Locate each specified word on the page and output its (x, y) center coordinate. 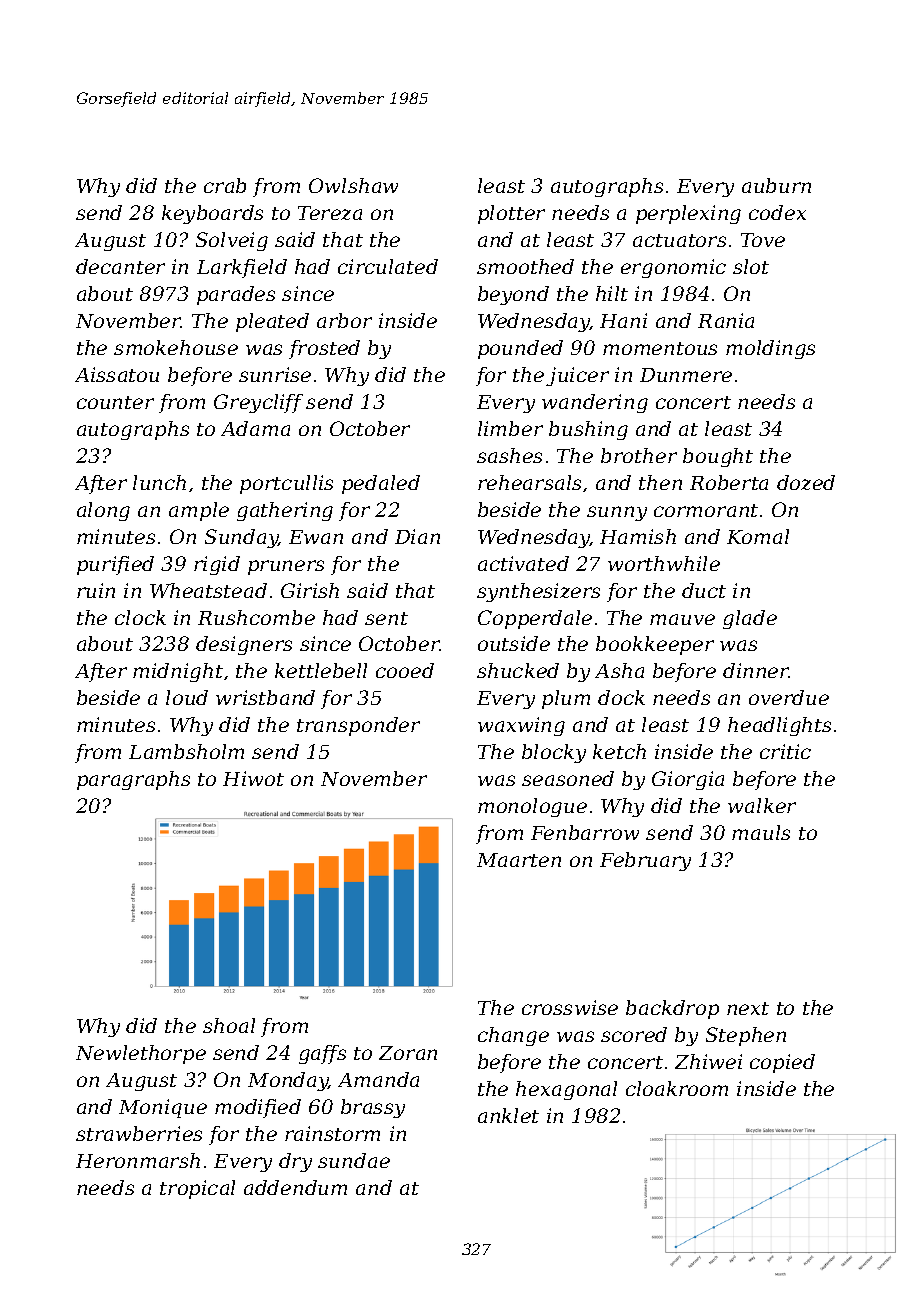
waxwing (521, 726)
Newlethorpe (141, 1054)
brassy (373, 1108)
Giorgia (688, 780)
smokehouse (176, 347)
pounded (520, 349)
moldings (770, 349)
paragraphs (133, 780)
